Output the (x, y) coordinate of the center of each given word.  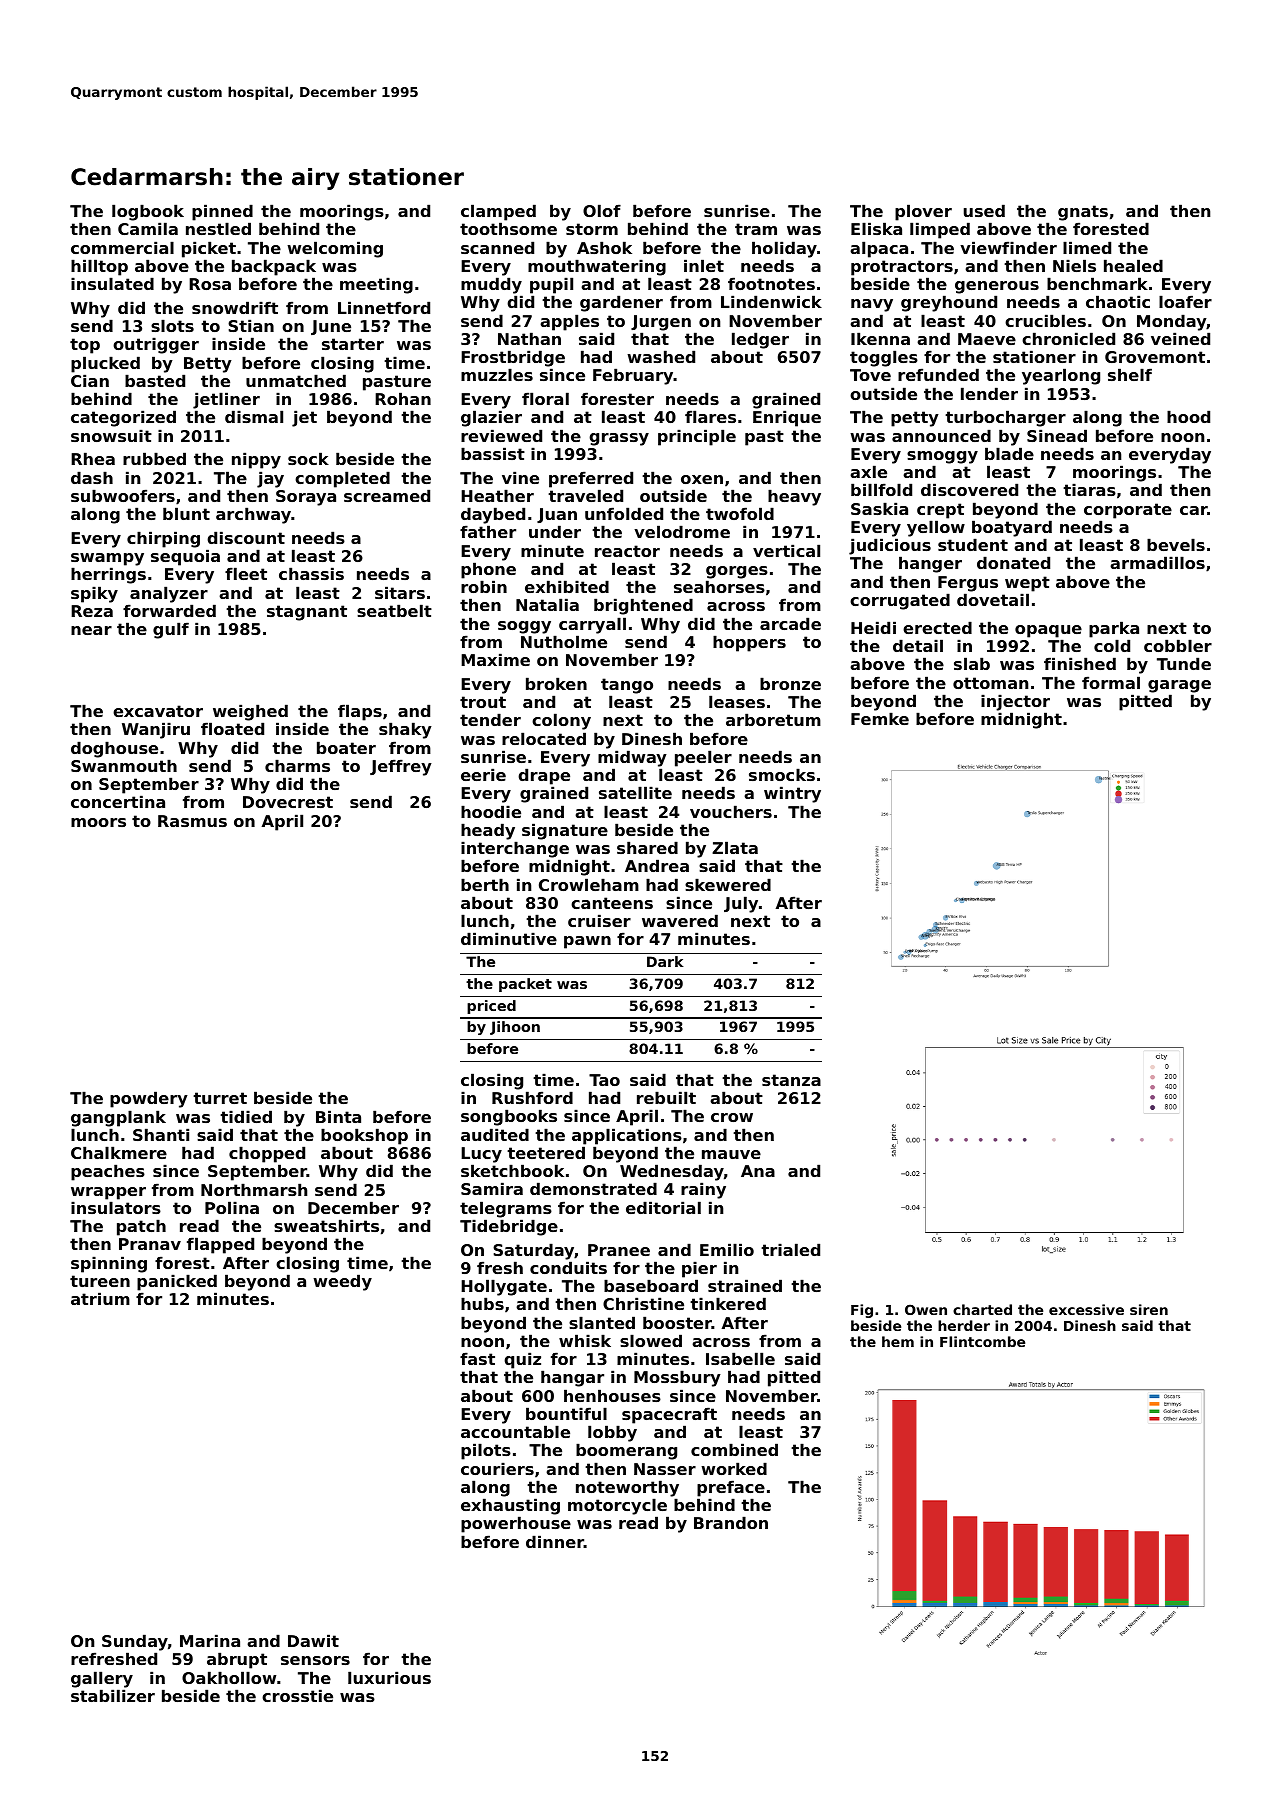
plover (923, 212)
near (91, 630)
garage (1179, 686)
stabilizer (113, 1695)
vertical (786, 550)
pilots (486, 1451)
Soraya (306, 498)
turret (220, 1098)
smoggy (942, 457)
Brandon (731, 1522)
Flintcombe (982, 1341)
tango (627, 686)
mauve (731, 1154)
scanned (497, 247)
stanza (791, 1080)
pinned (222, 212)
